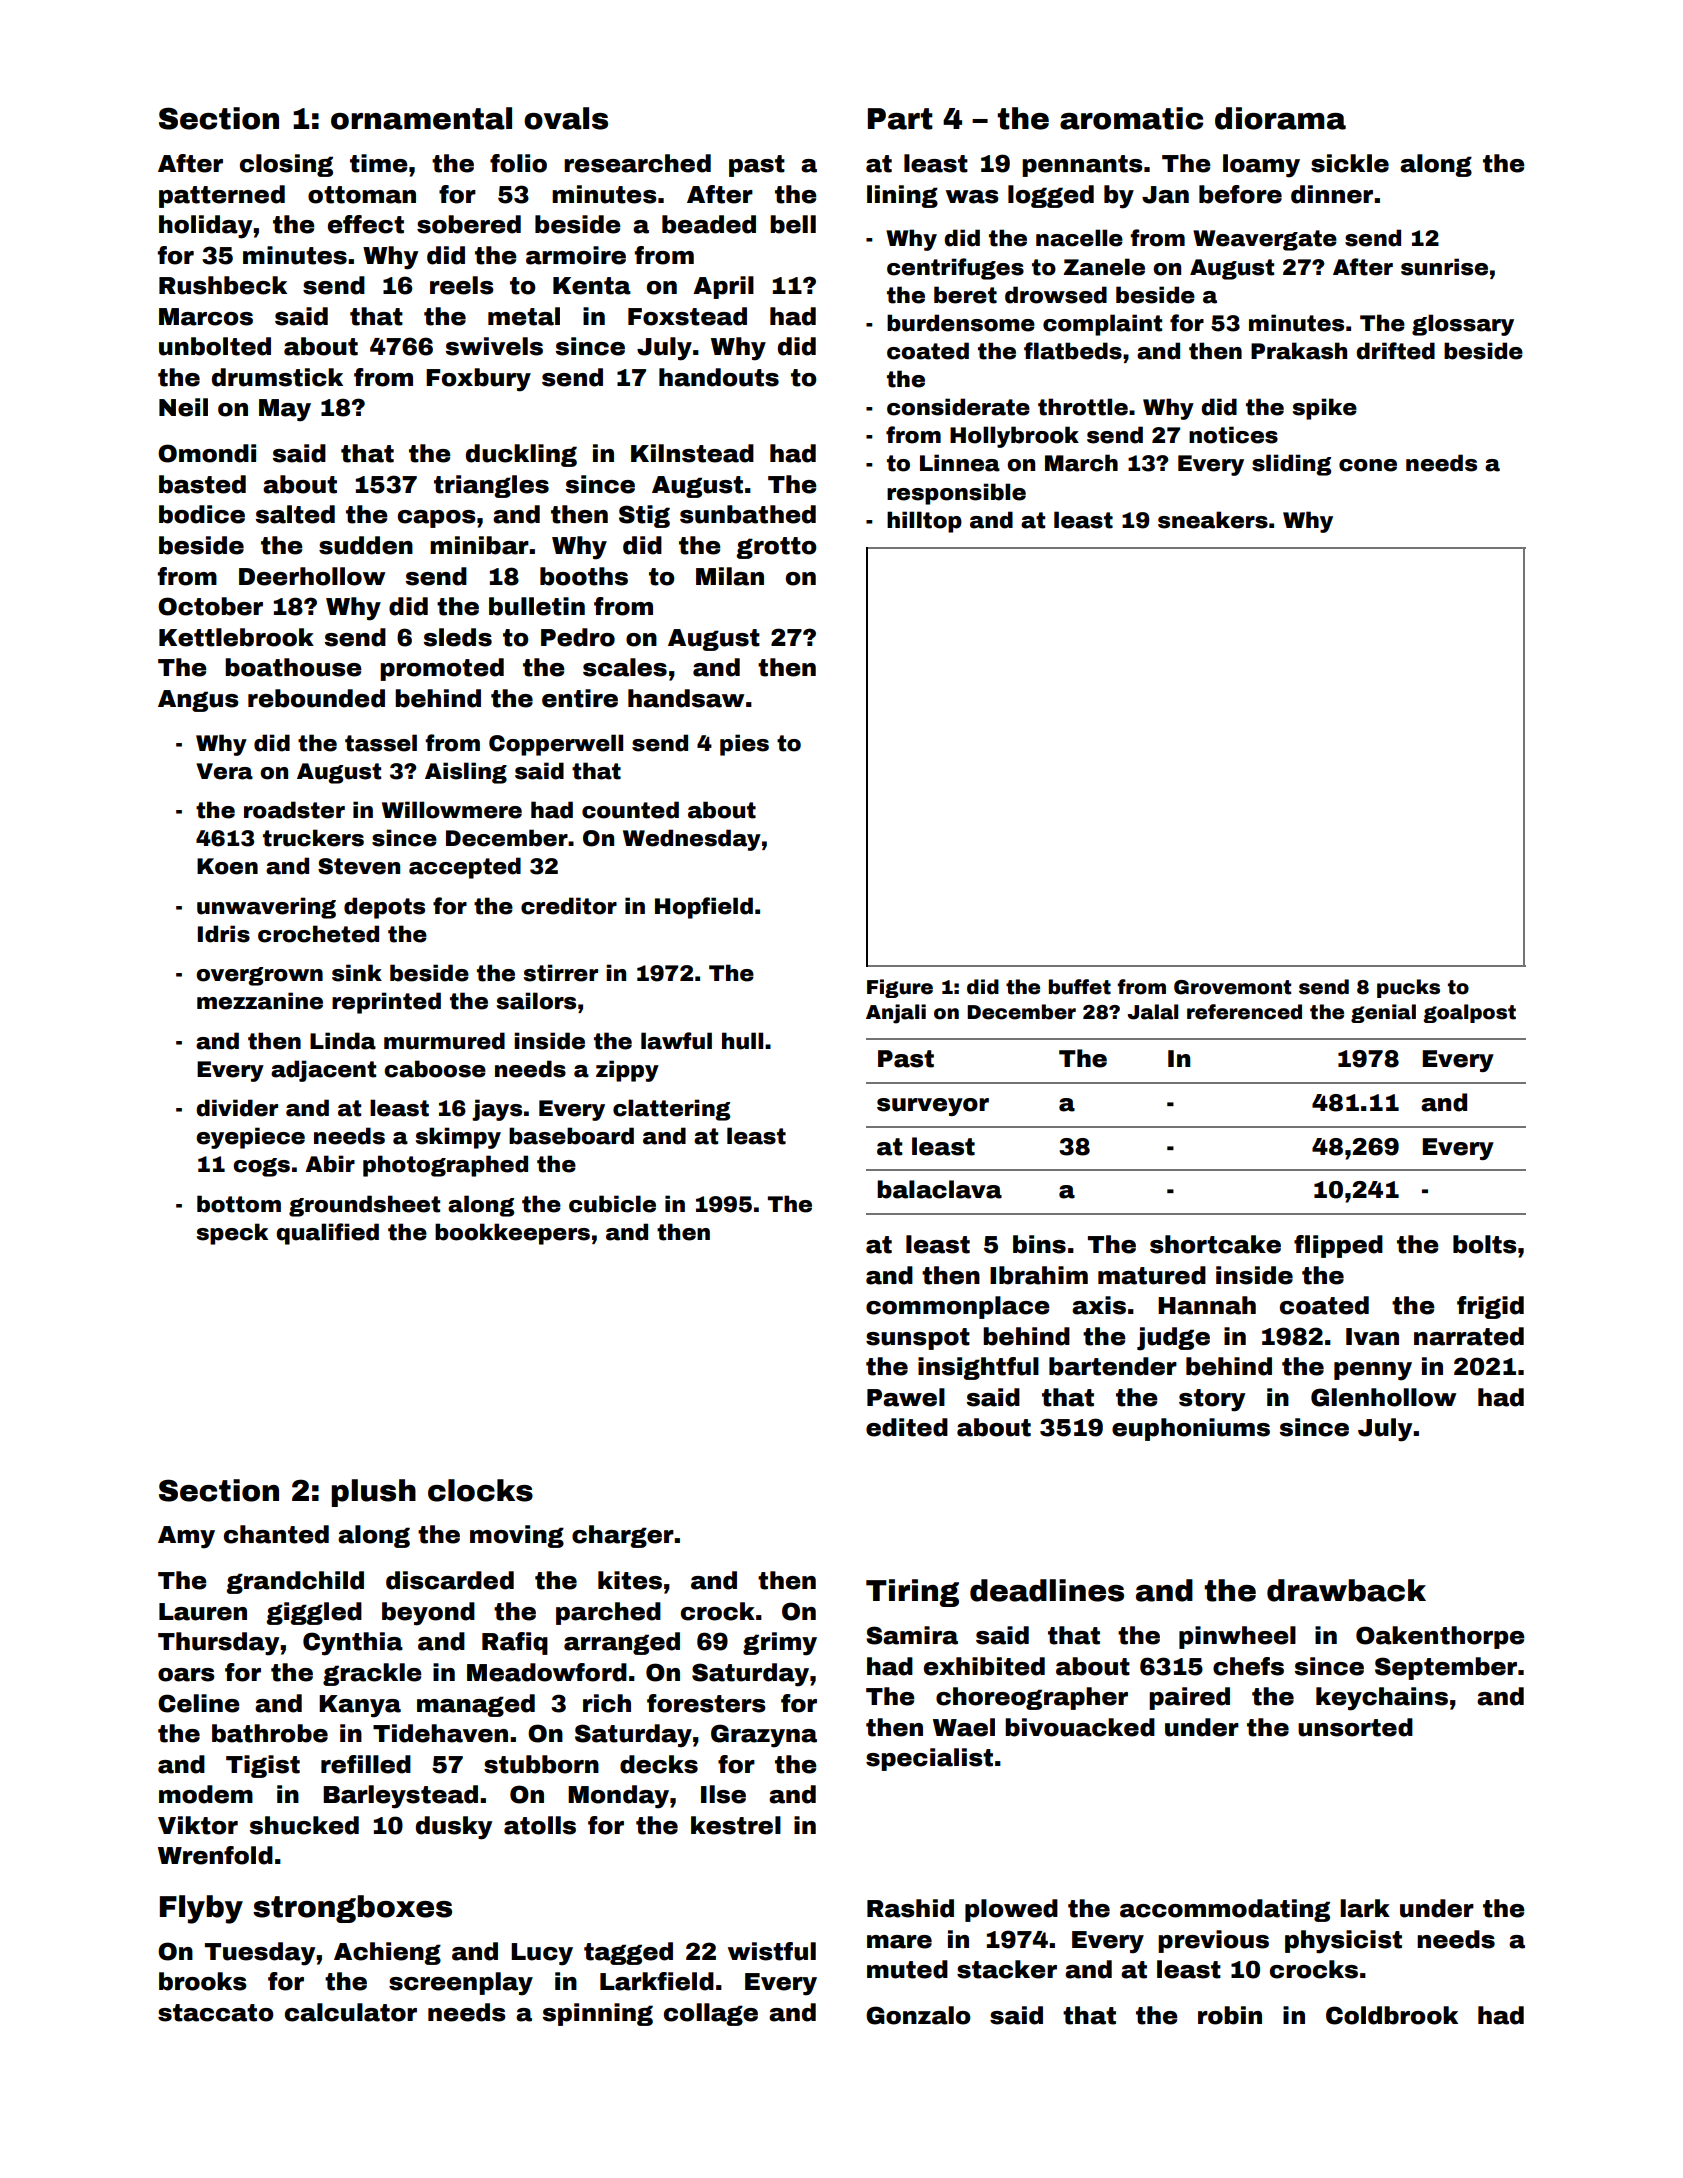  What do you see at coordinates (1444, 267) in the page?
I see `sunrise` at bounding box center [1444, 267].
